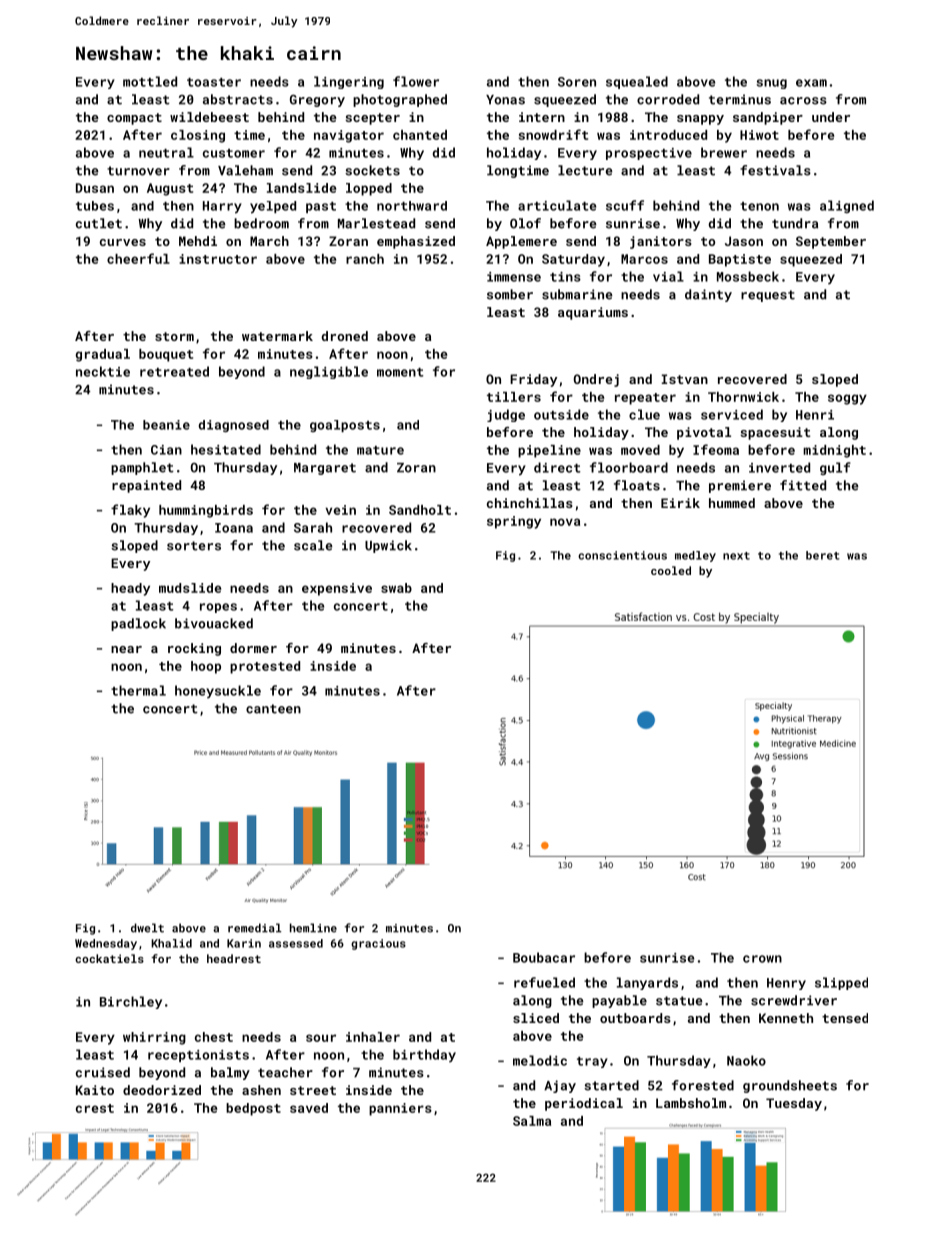 Image resolution: width=952 pixels, height=1233 pixels. I want to click on flower, so click(416, 81).
